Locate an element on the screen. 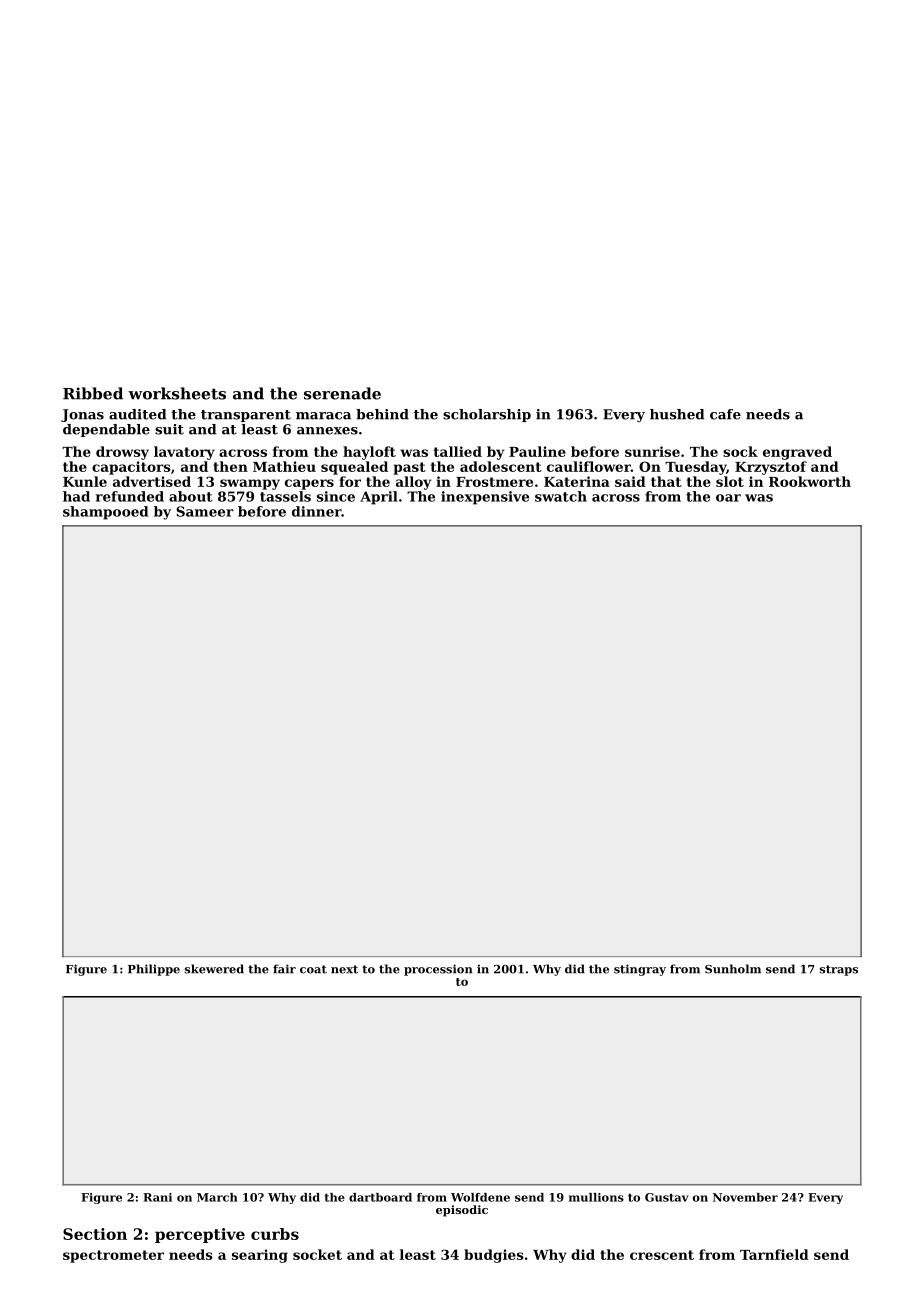 The image size is (924, 1308). Ribbed is located at coordinates (93, 393).
